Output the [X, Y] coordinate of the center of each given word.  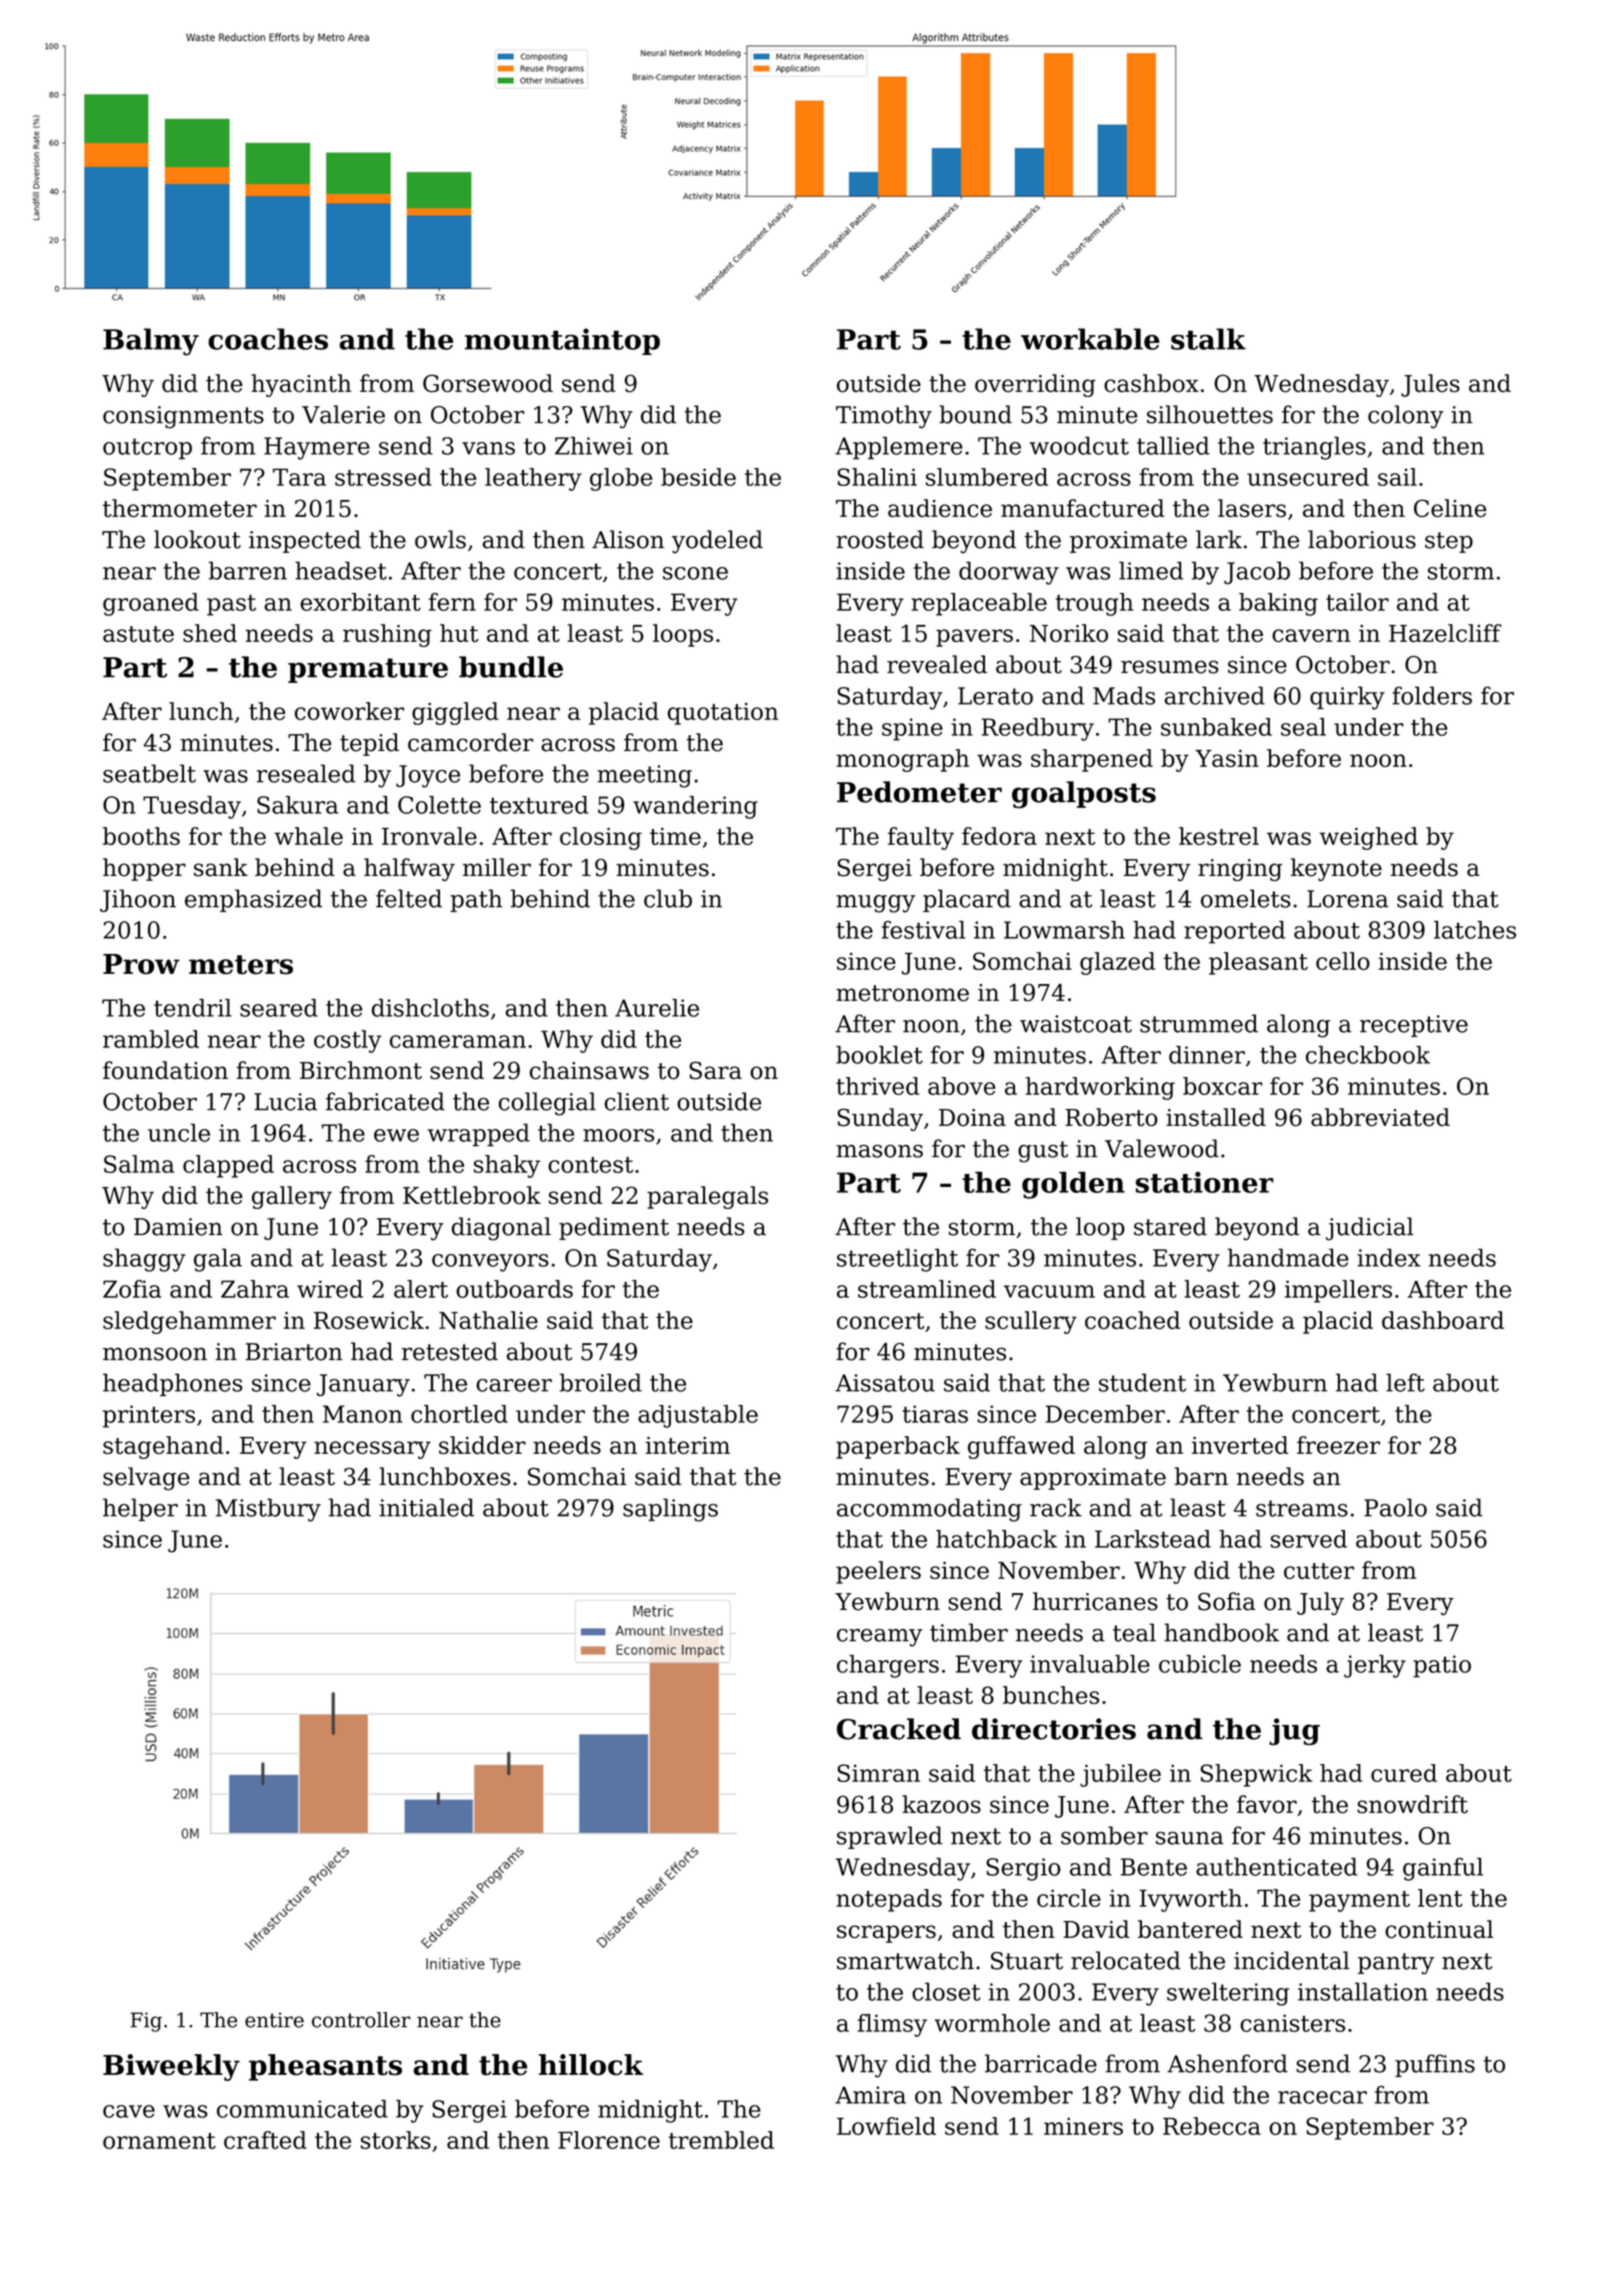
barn [1201, 1476]
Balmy [151, 342]
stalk [1208, 339]
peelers [878, 1572]
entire [274, 2020]
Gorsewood [488, 383]
